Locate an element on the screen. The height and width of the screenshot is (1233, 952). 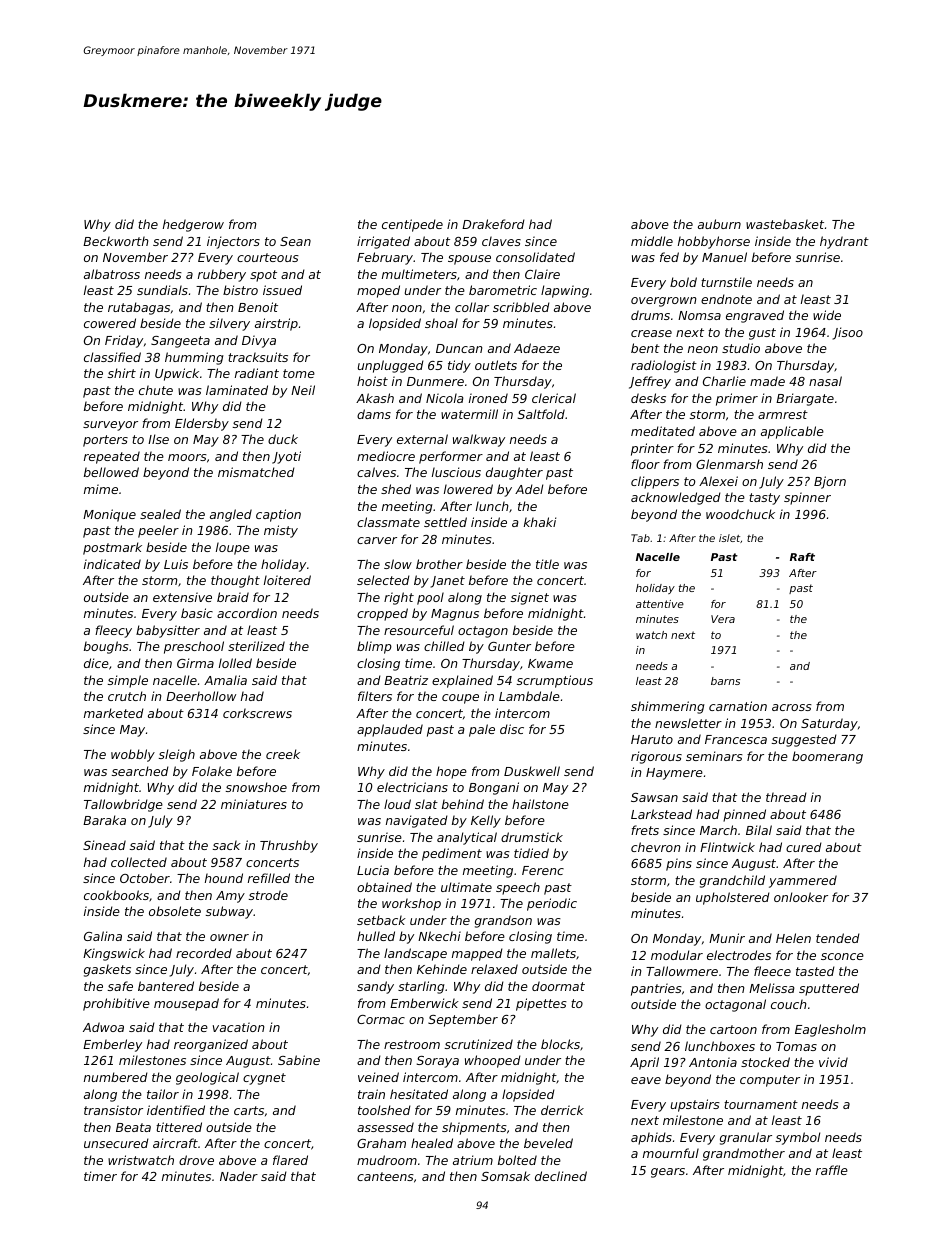
accordion is located at coordinates (247, 613).
